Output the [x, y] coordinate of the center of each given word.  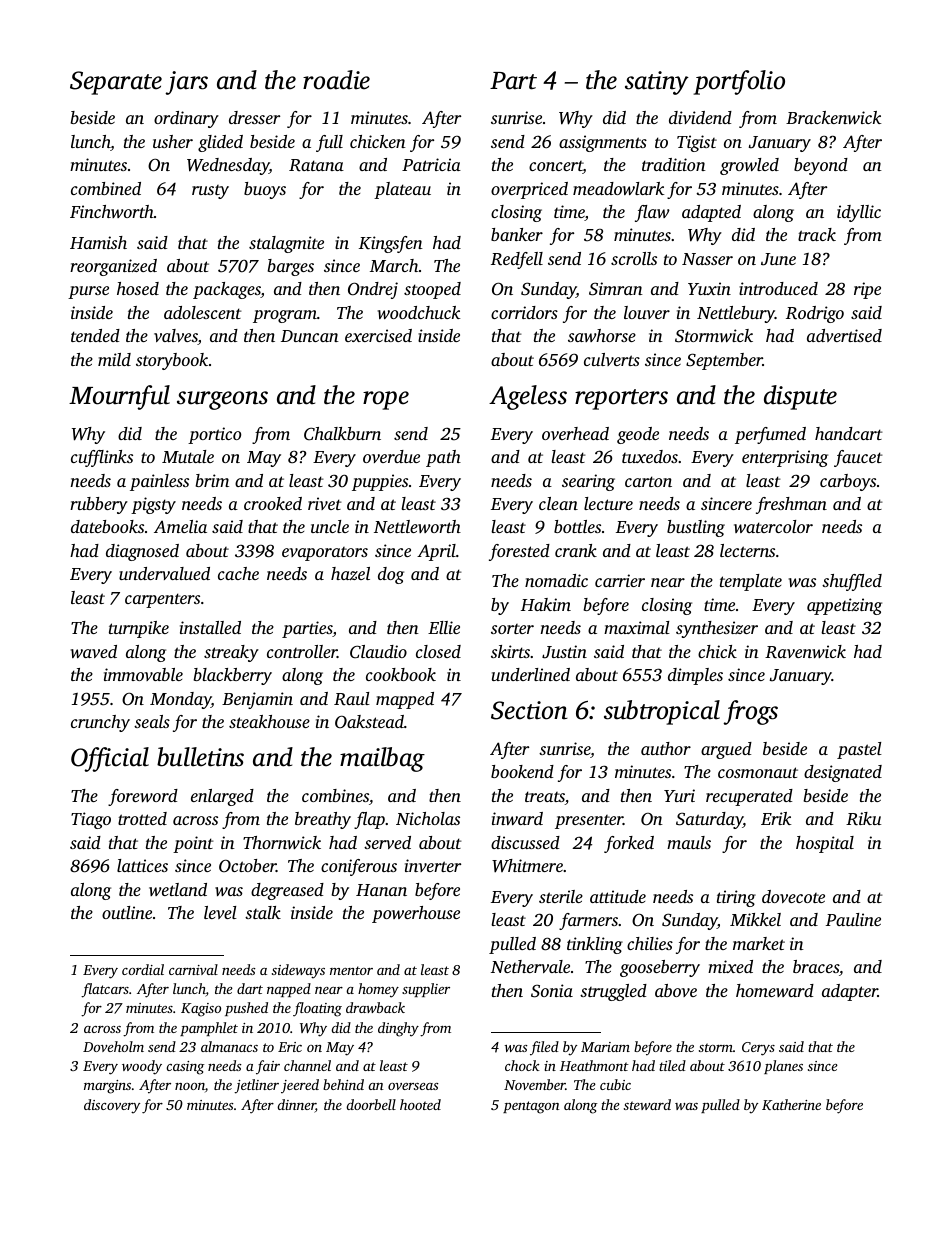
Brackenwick [833, 117]
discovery [112, 1106]
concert [556, 167]
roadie [336, 80]
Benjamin [257, 700]
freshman [791, 505]
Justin [564, 652]
